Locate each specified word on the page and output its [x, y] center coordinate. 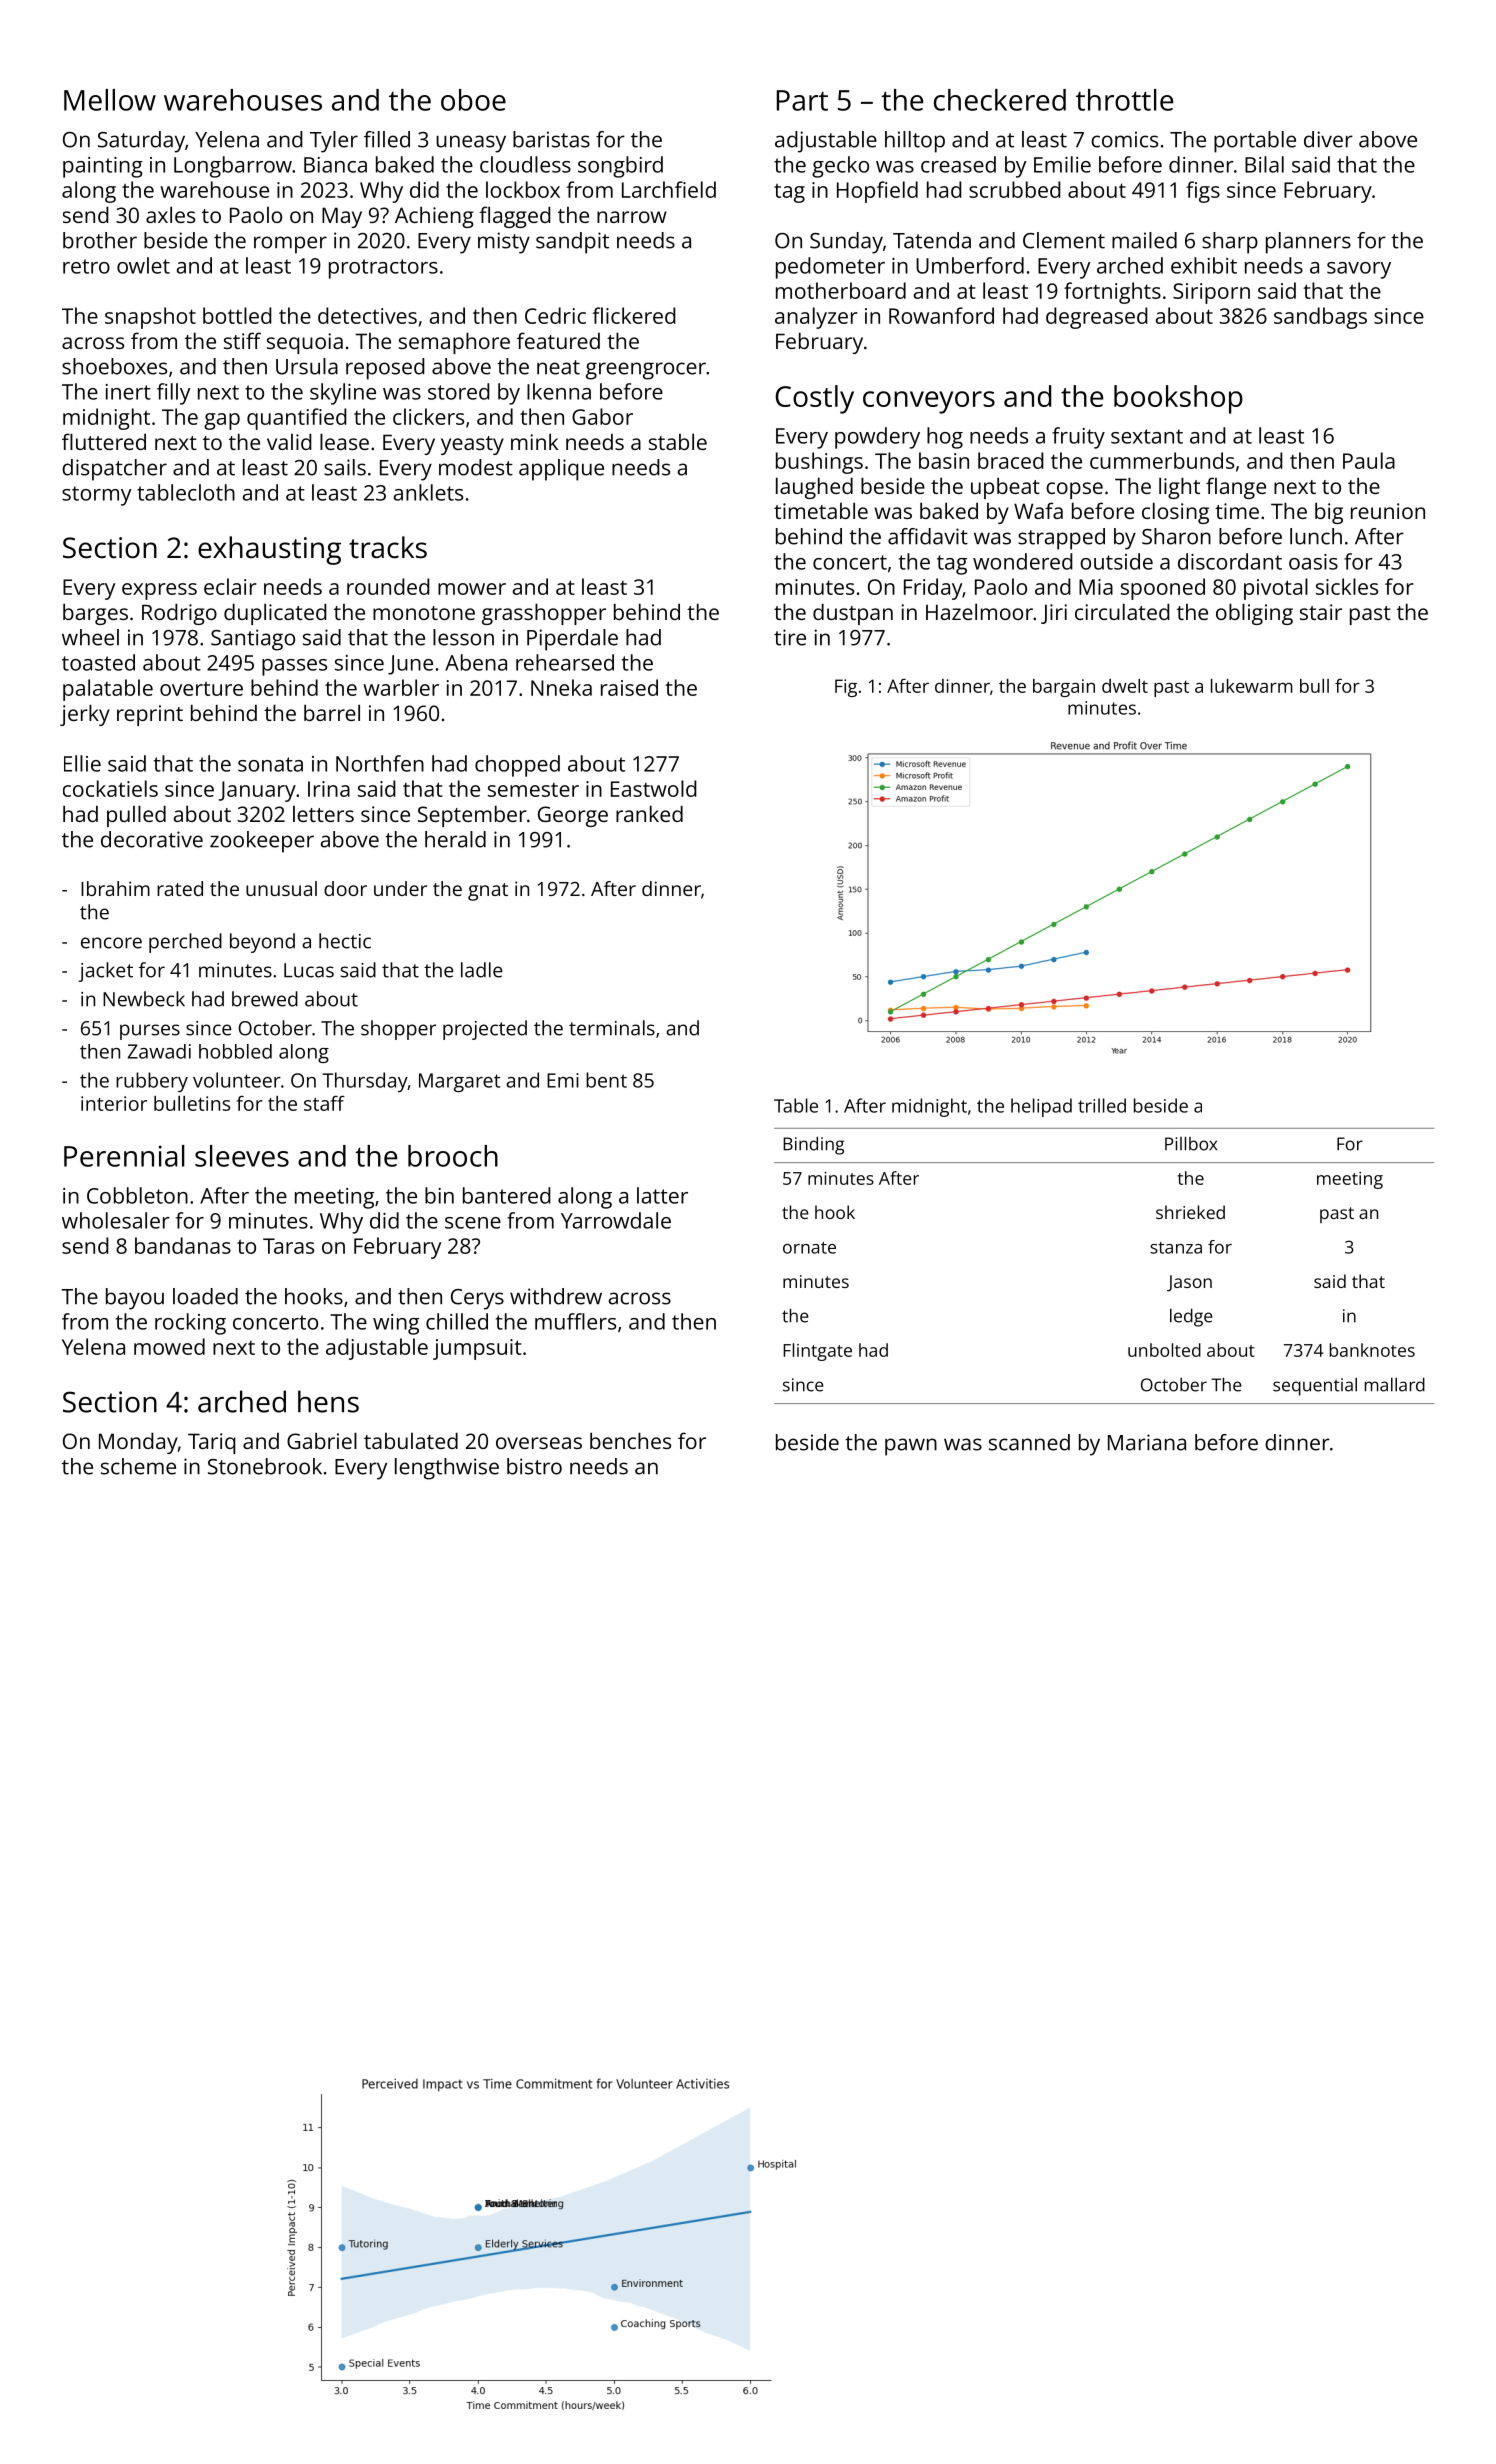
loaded [205, 1296]
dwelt [1125, 686]
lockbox [523, 189]
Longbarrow [233, 167]
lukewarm [1252, 686]
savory [1359, 270]
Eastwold [654, 788]
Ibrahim [115, 888]
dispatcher [114, 470]
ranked [649, 813]
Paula [1369, 460]
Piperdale [572, 640]
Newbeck [144, 999]
